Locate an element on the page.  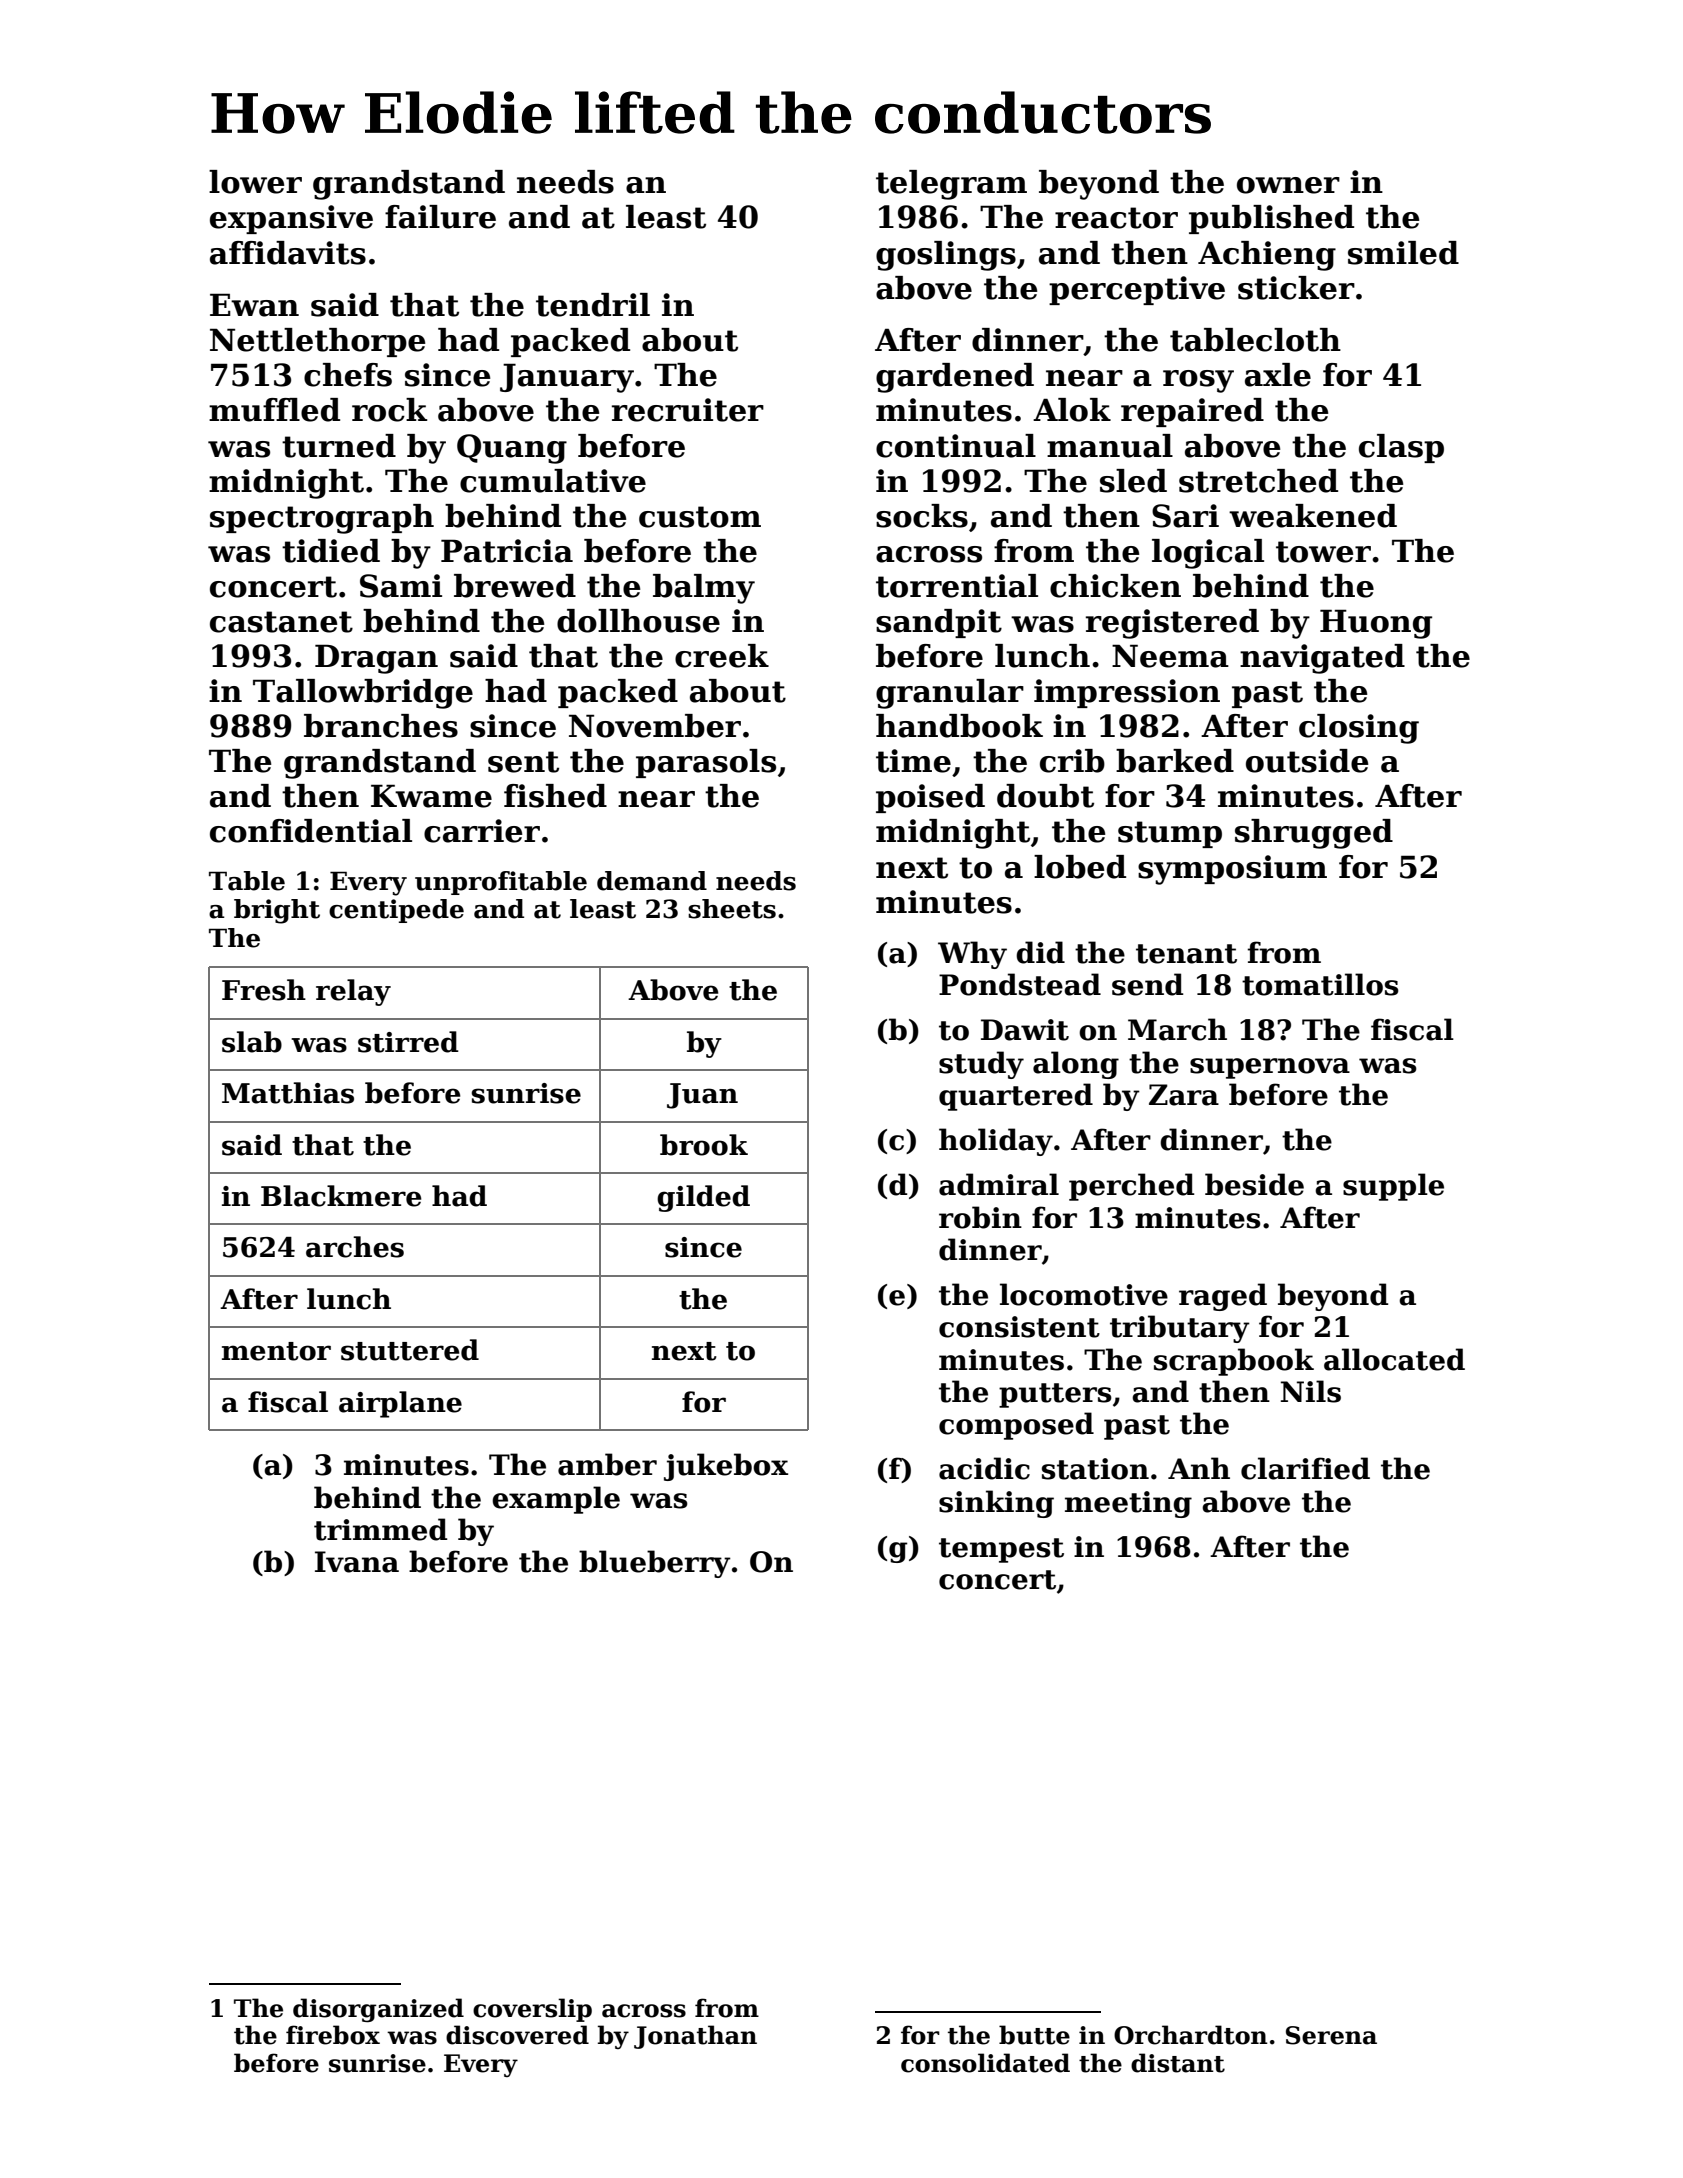
stretched is located at coordinates (1258, 481).
